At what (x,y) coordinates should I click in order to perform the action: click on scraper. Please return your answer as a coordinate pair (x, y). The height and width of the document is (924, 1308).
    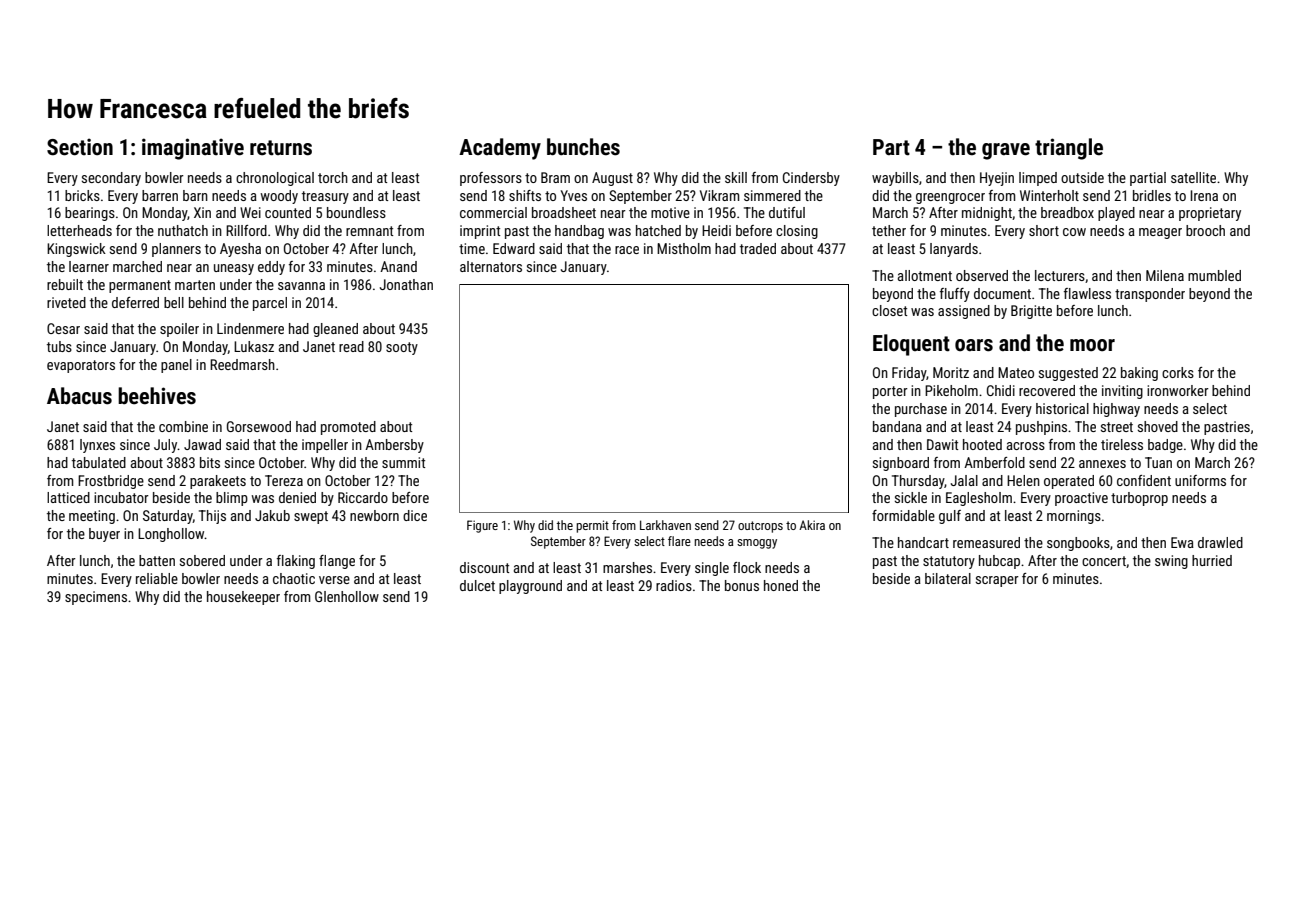
    Looking at the image, I should click on (997, 581).
